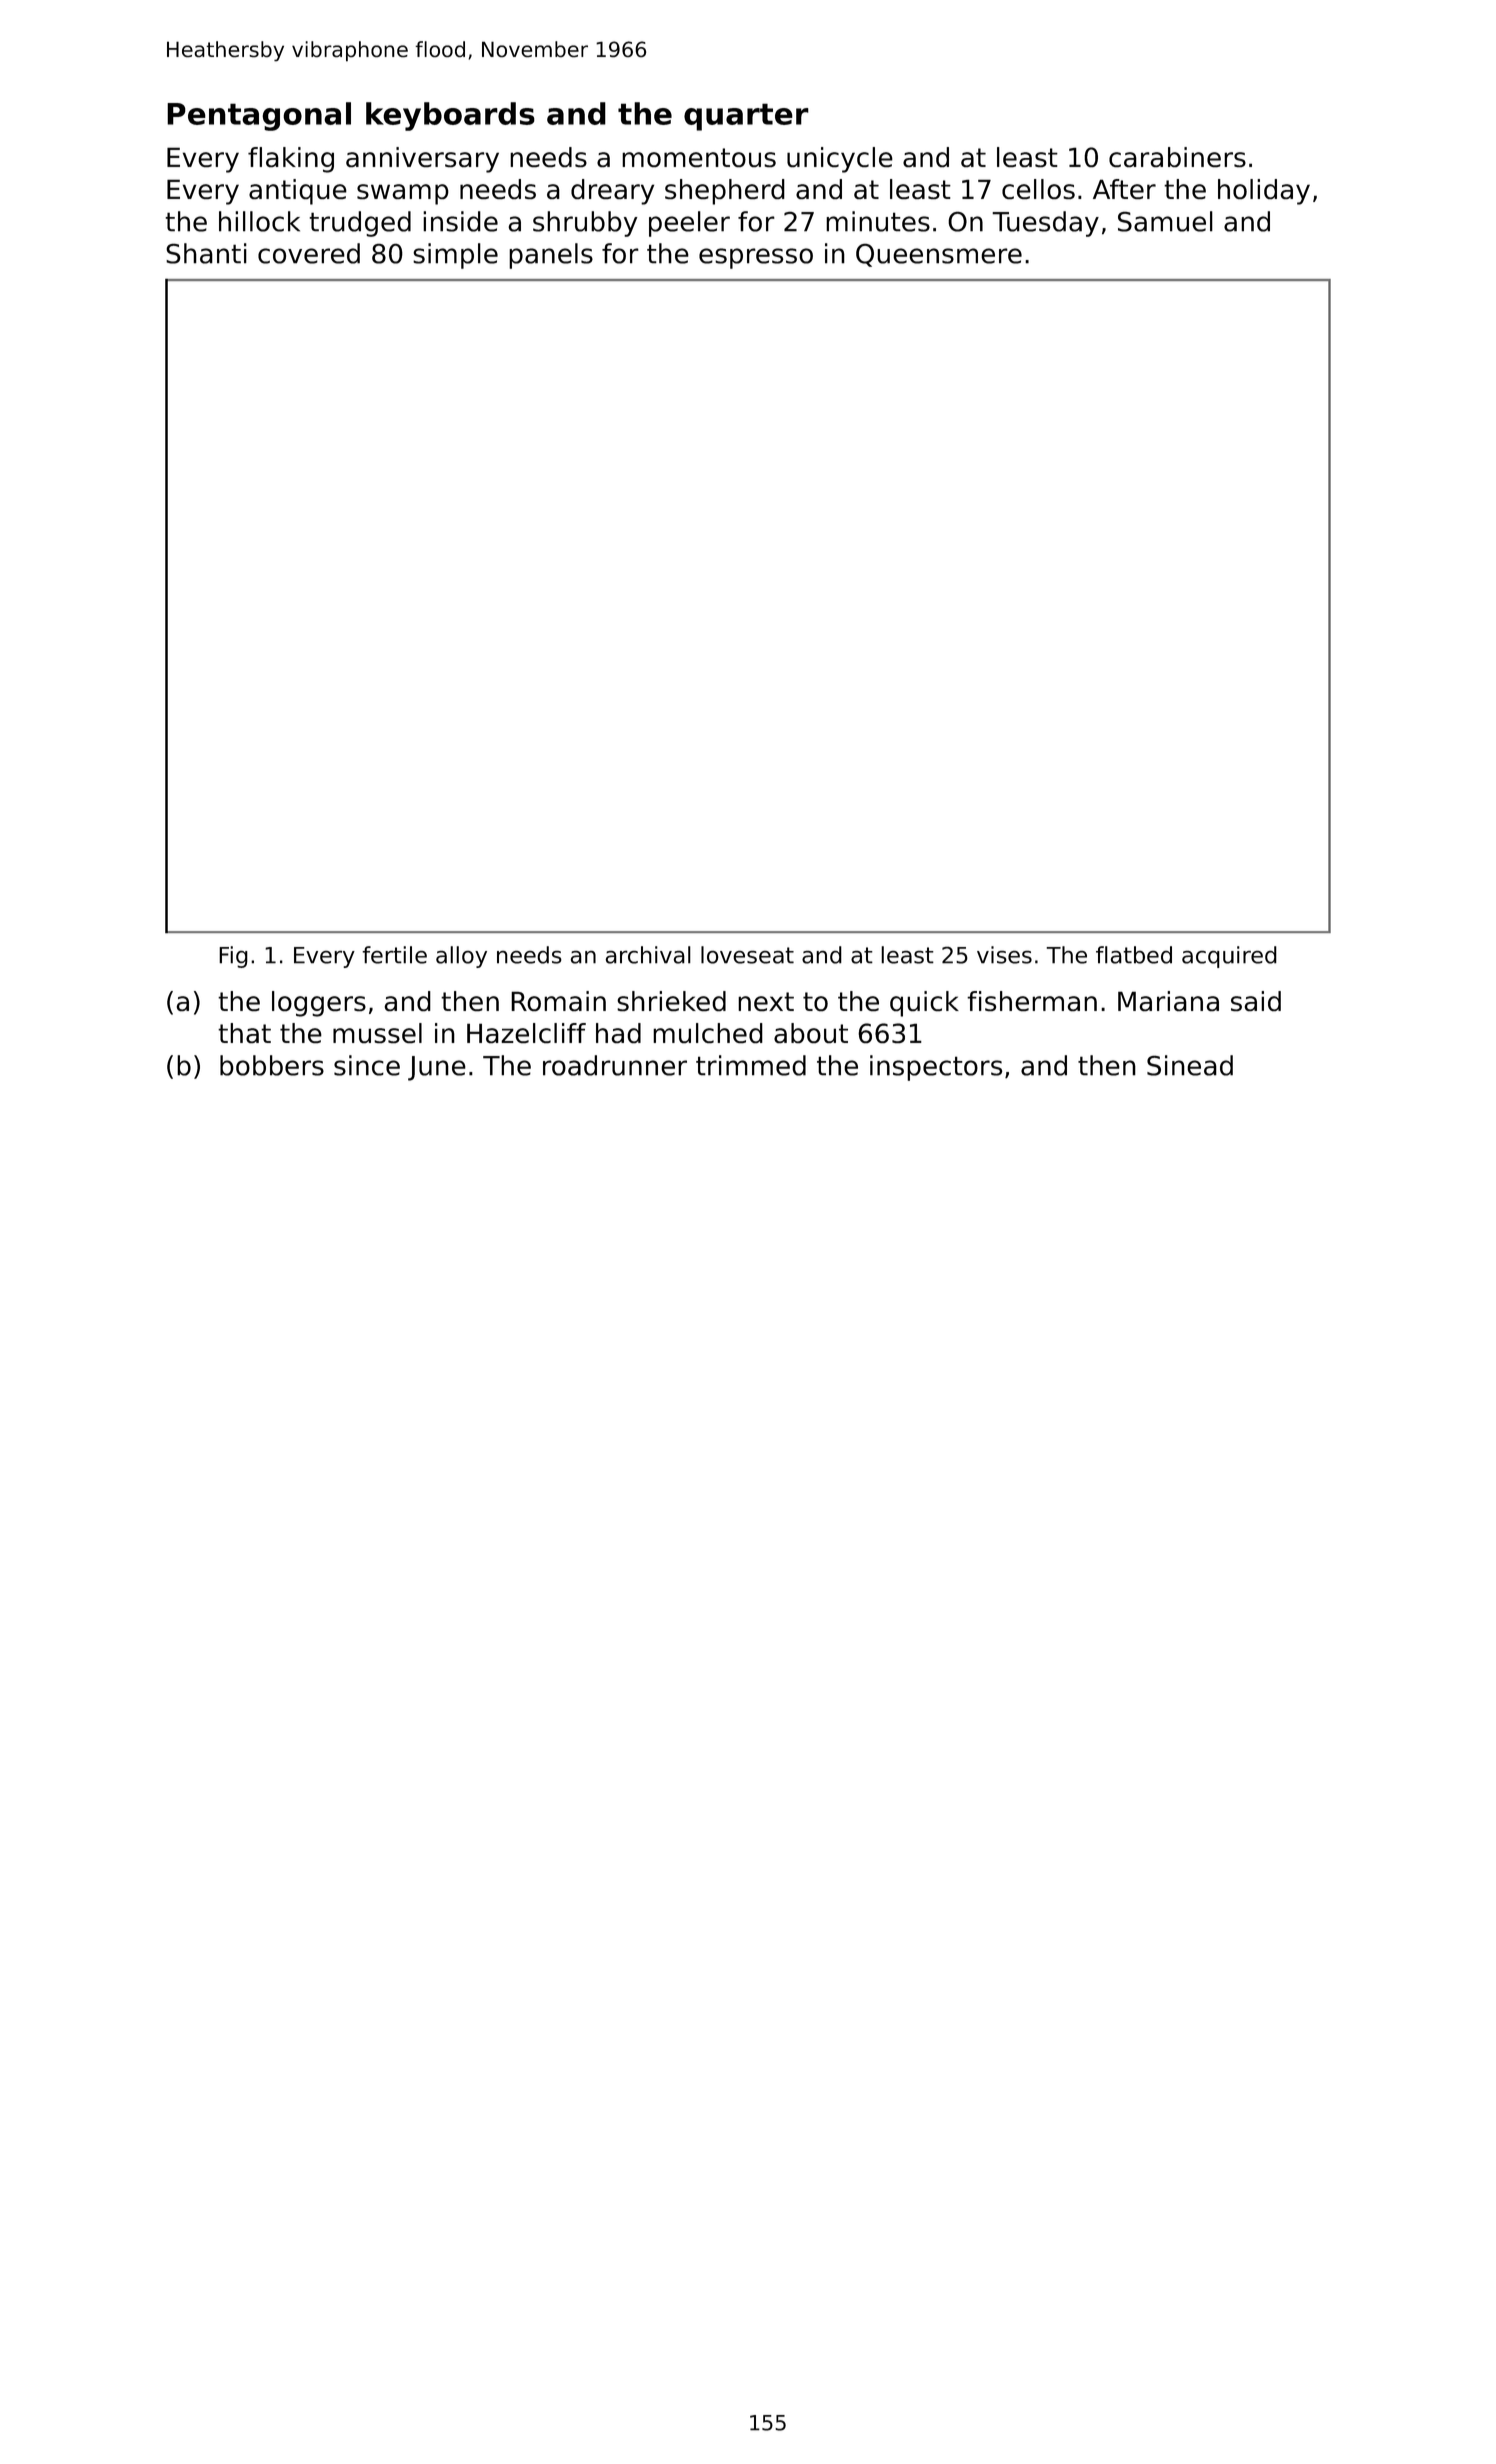  I want to click on that, so click(244, 1033).
